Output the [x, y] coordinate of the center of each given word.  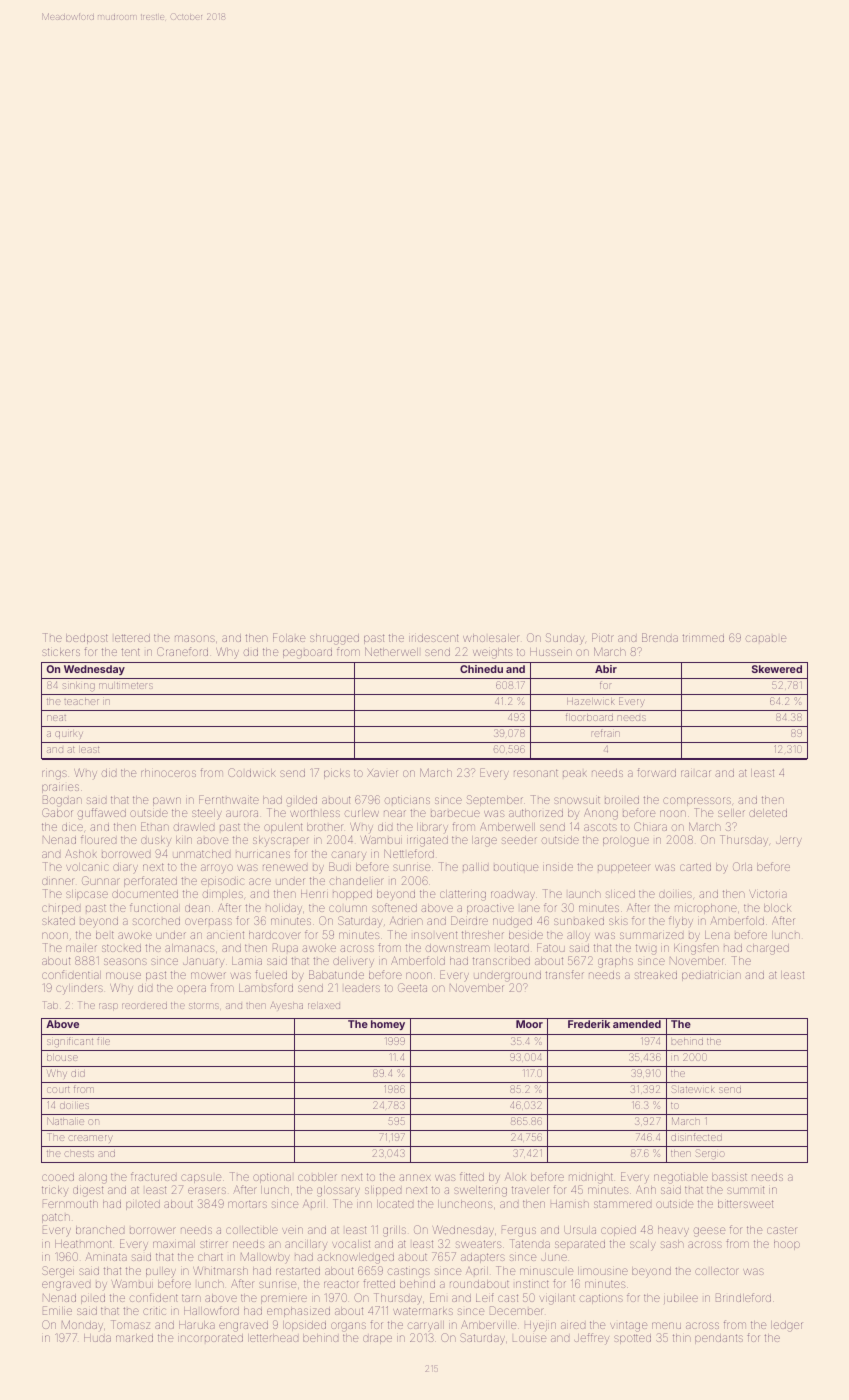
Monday [82, 1325]
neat [56, 718]
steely [207, 814]
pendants [719, 1339]
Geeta [412, 987]
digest [88, 1191]
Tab [51, 1005]
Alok [515, 1177]
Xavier [382, 773]
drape [377, 1339]
